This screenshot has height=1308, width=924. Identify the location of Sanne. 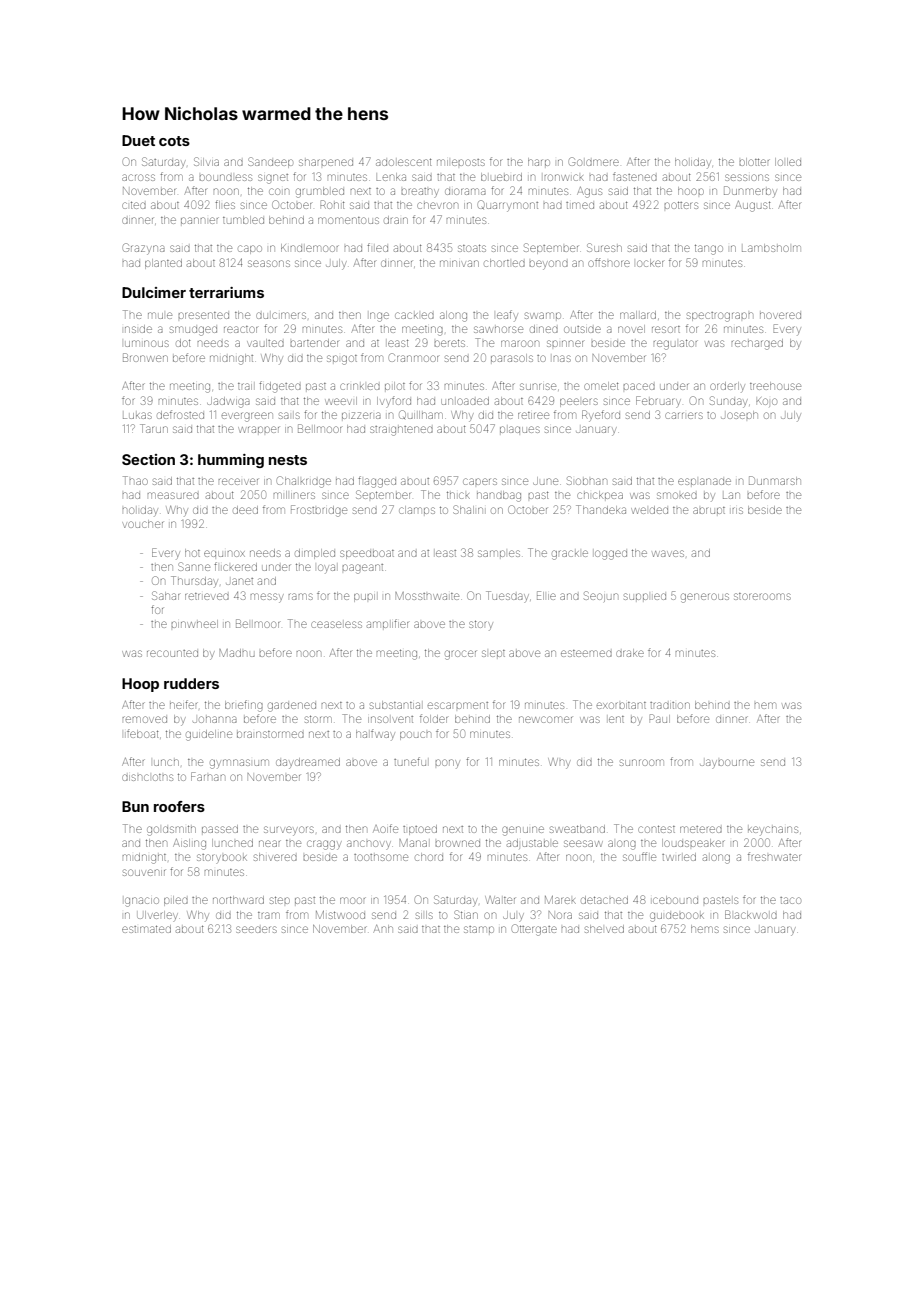
(194, 566).
